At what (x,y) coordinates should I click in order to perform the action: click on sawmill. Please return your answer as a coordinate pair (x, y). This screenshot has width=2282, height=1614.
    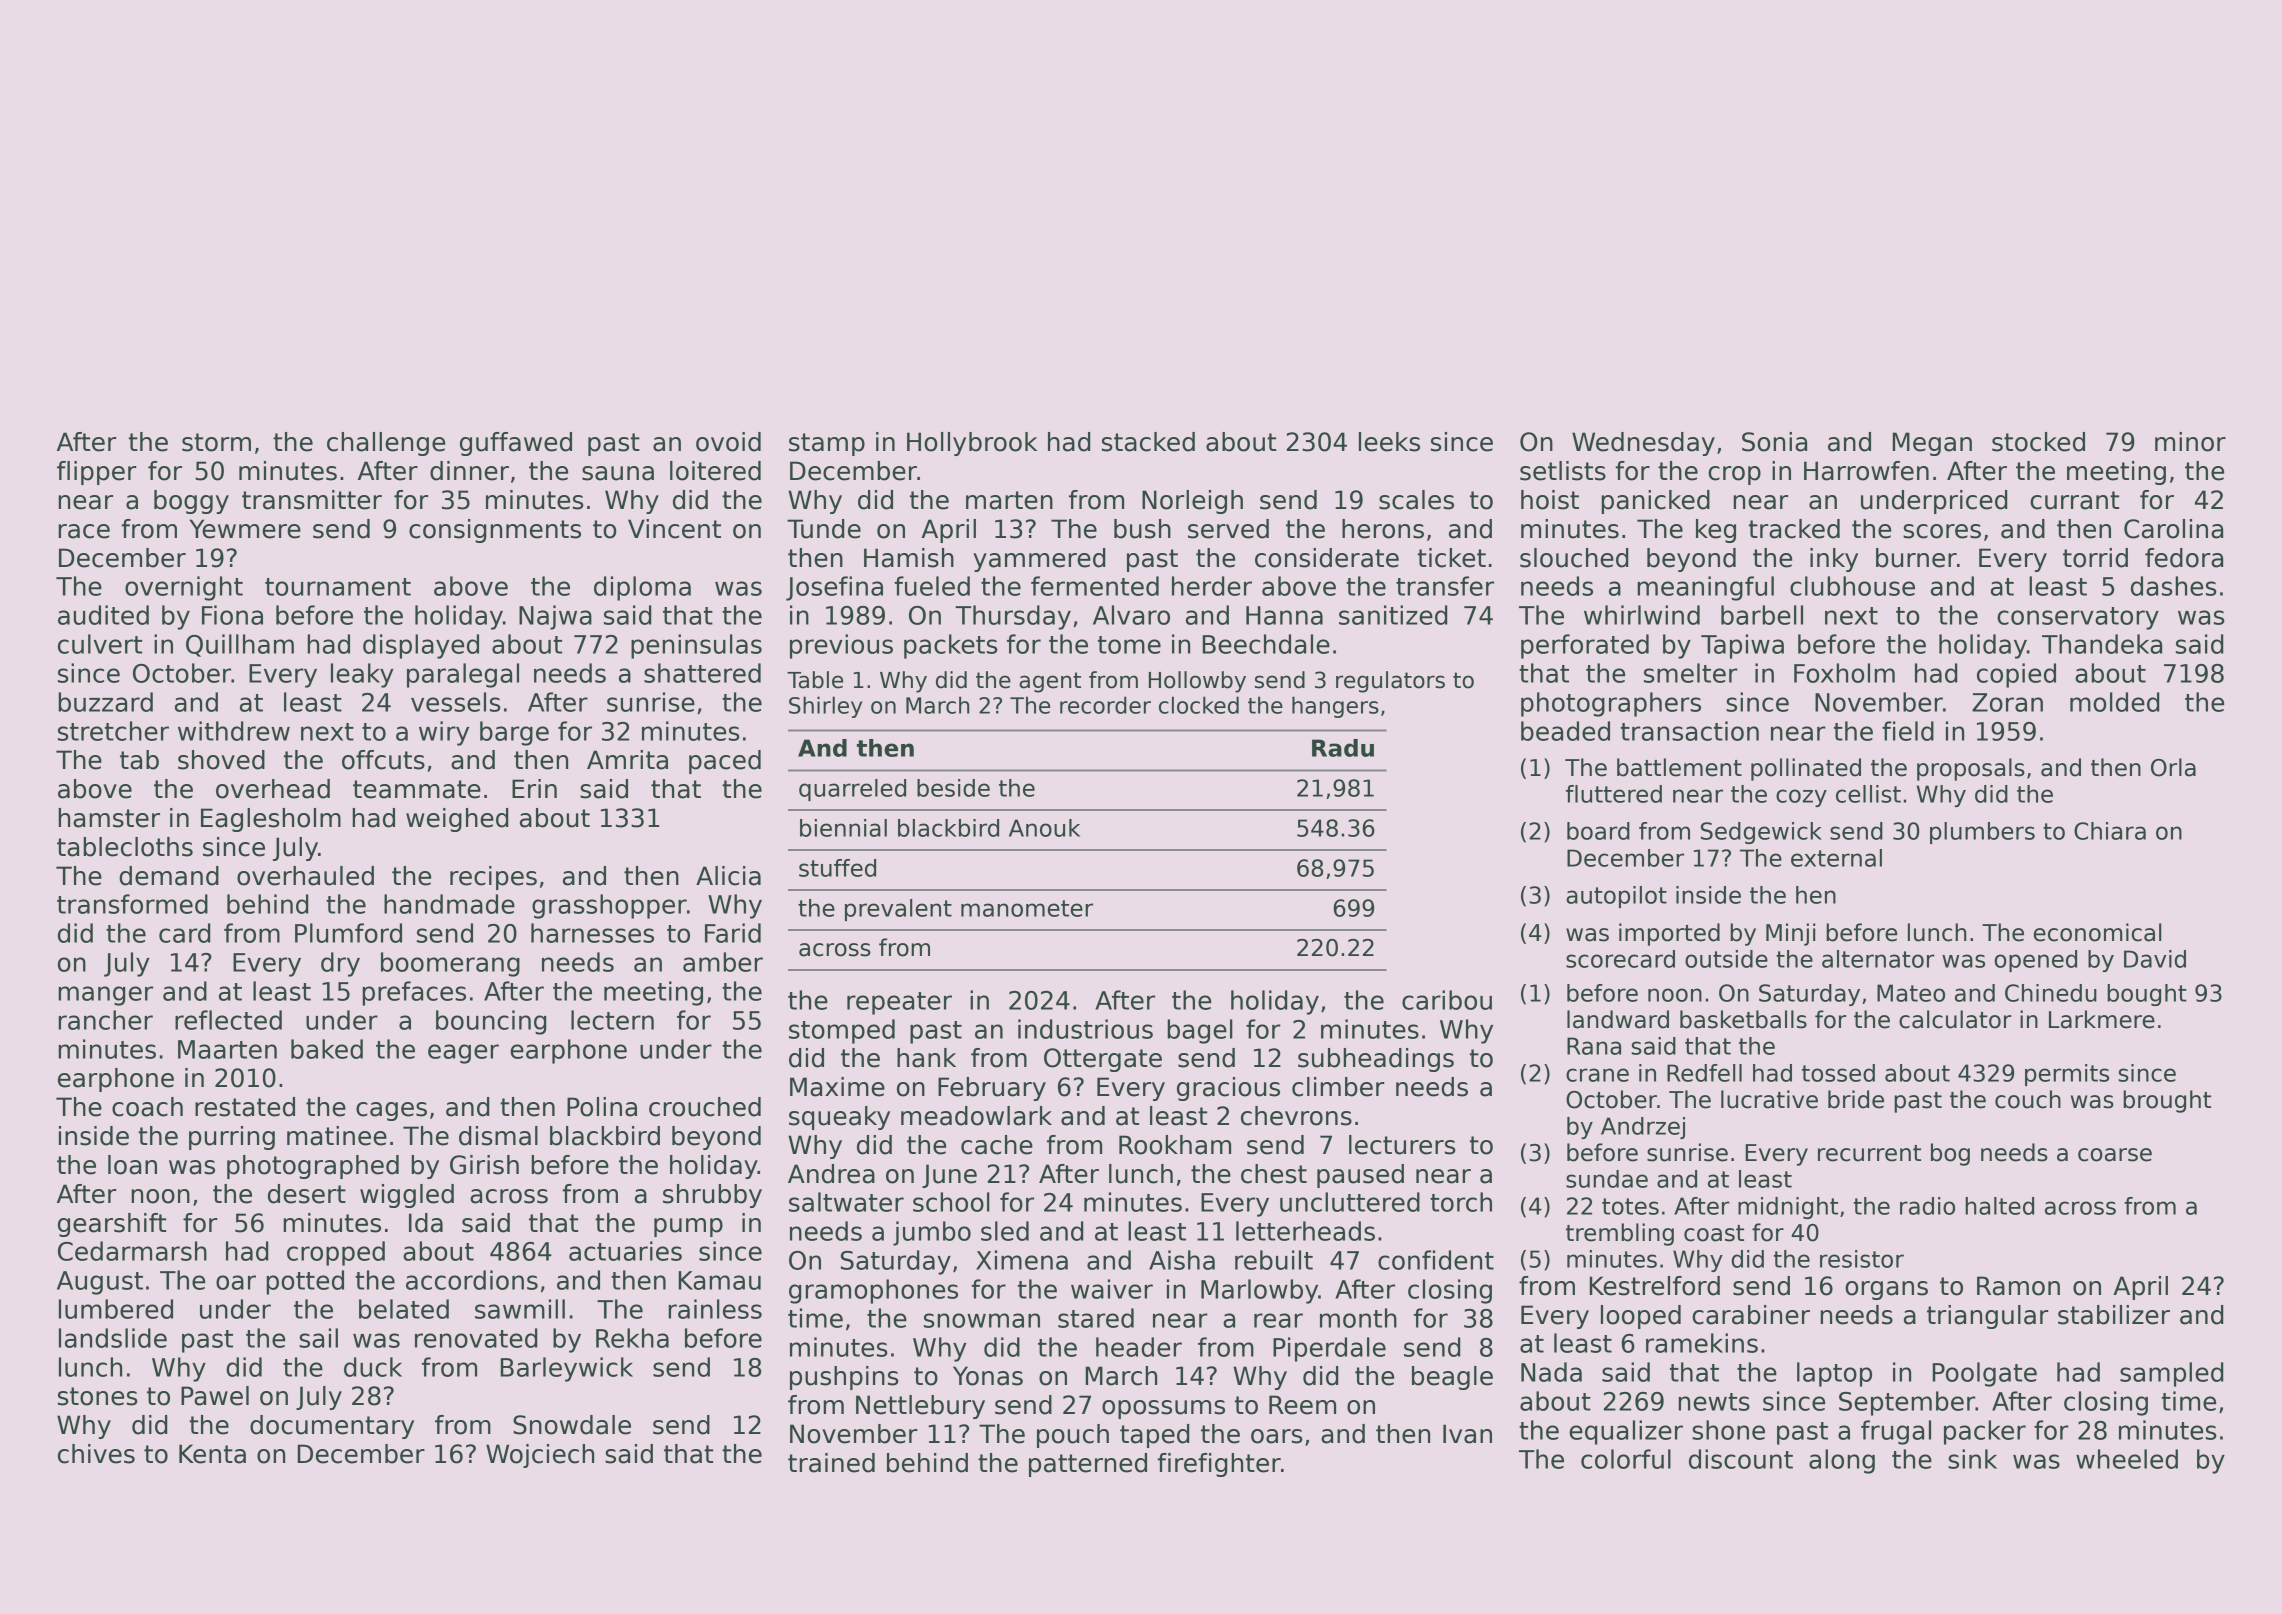
    Looking at the image, I should click on (520, 1309).
